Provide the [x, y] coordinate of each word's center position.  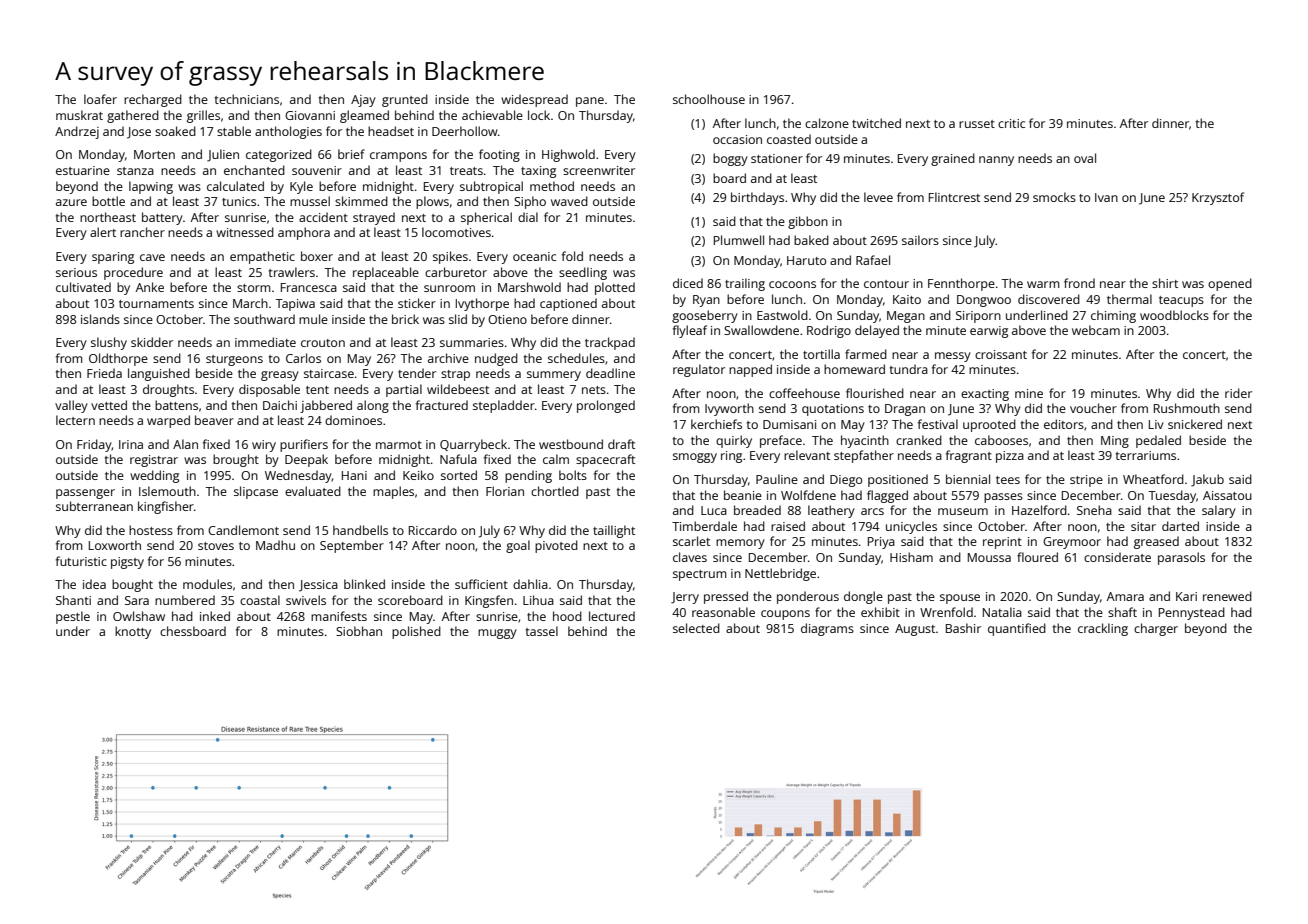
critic [1011, 123]
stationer [777, 158]
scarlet [691, 541]
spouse [960, 599]
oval [1085, 158]
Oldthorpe [118, 359]
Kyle [301, 187]
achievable [492, 115]
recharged [153, 100]
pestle [73, 617]
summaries [472, 342]
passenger [85, 494]
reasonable [723, 612]
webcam [1096, 330]
